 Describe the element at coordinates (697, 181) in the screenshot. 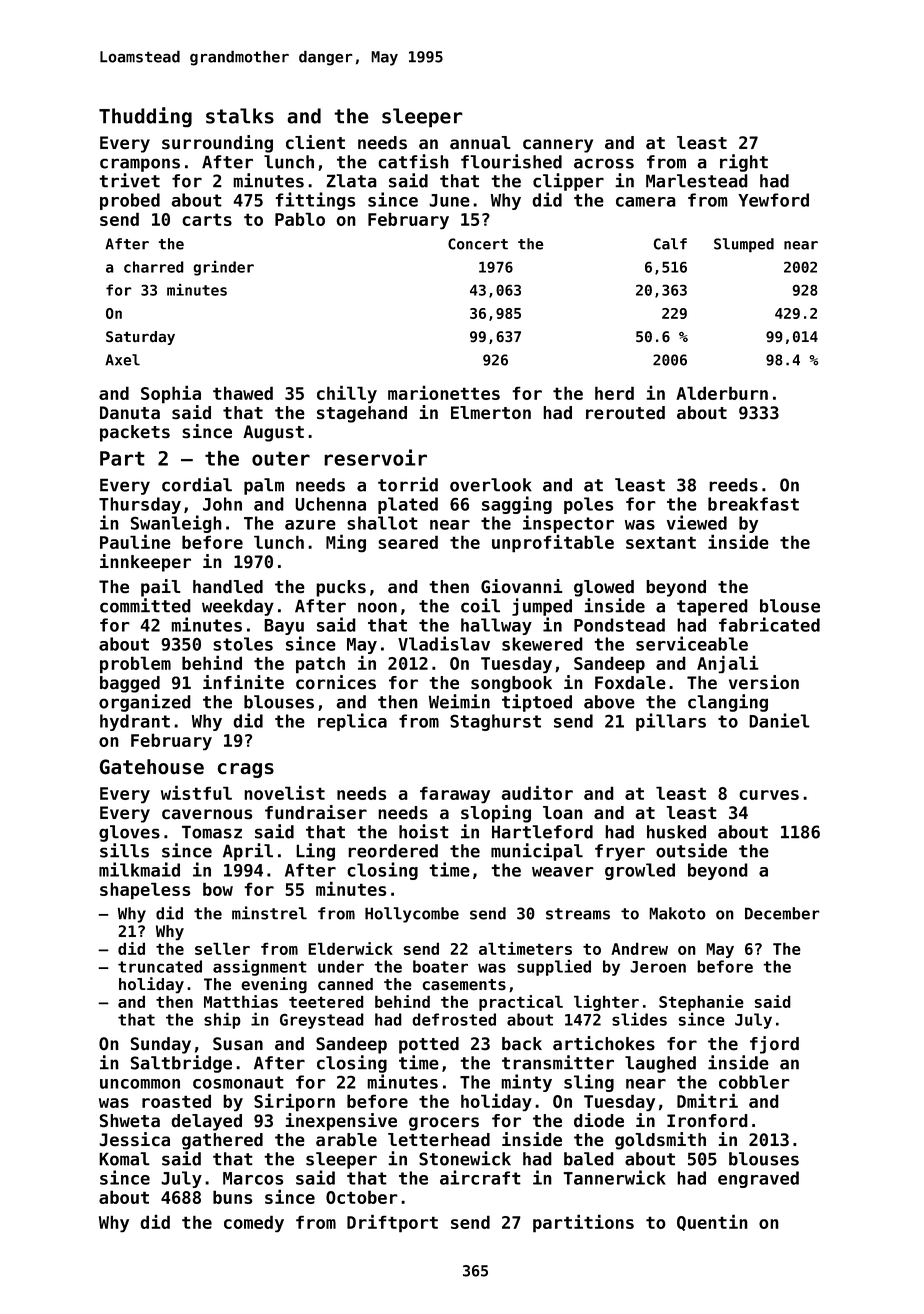

I see `Marlestead` at that location.
